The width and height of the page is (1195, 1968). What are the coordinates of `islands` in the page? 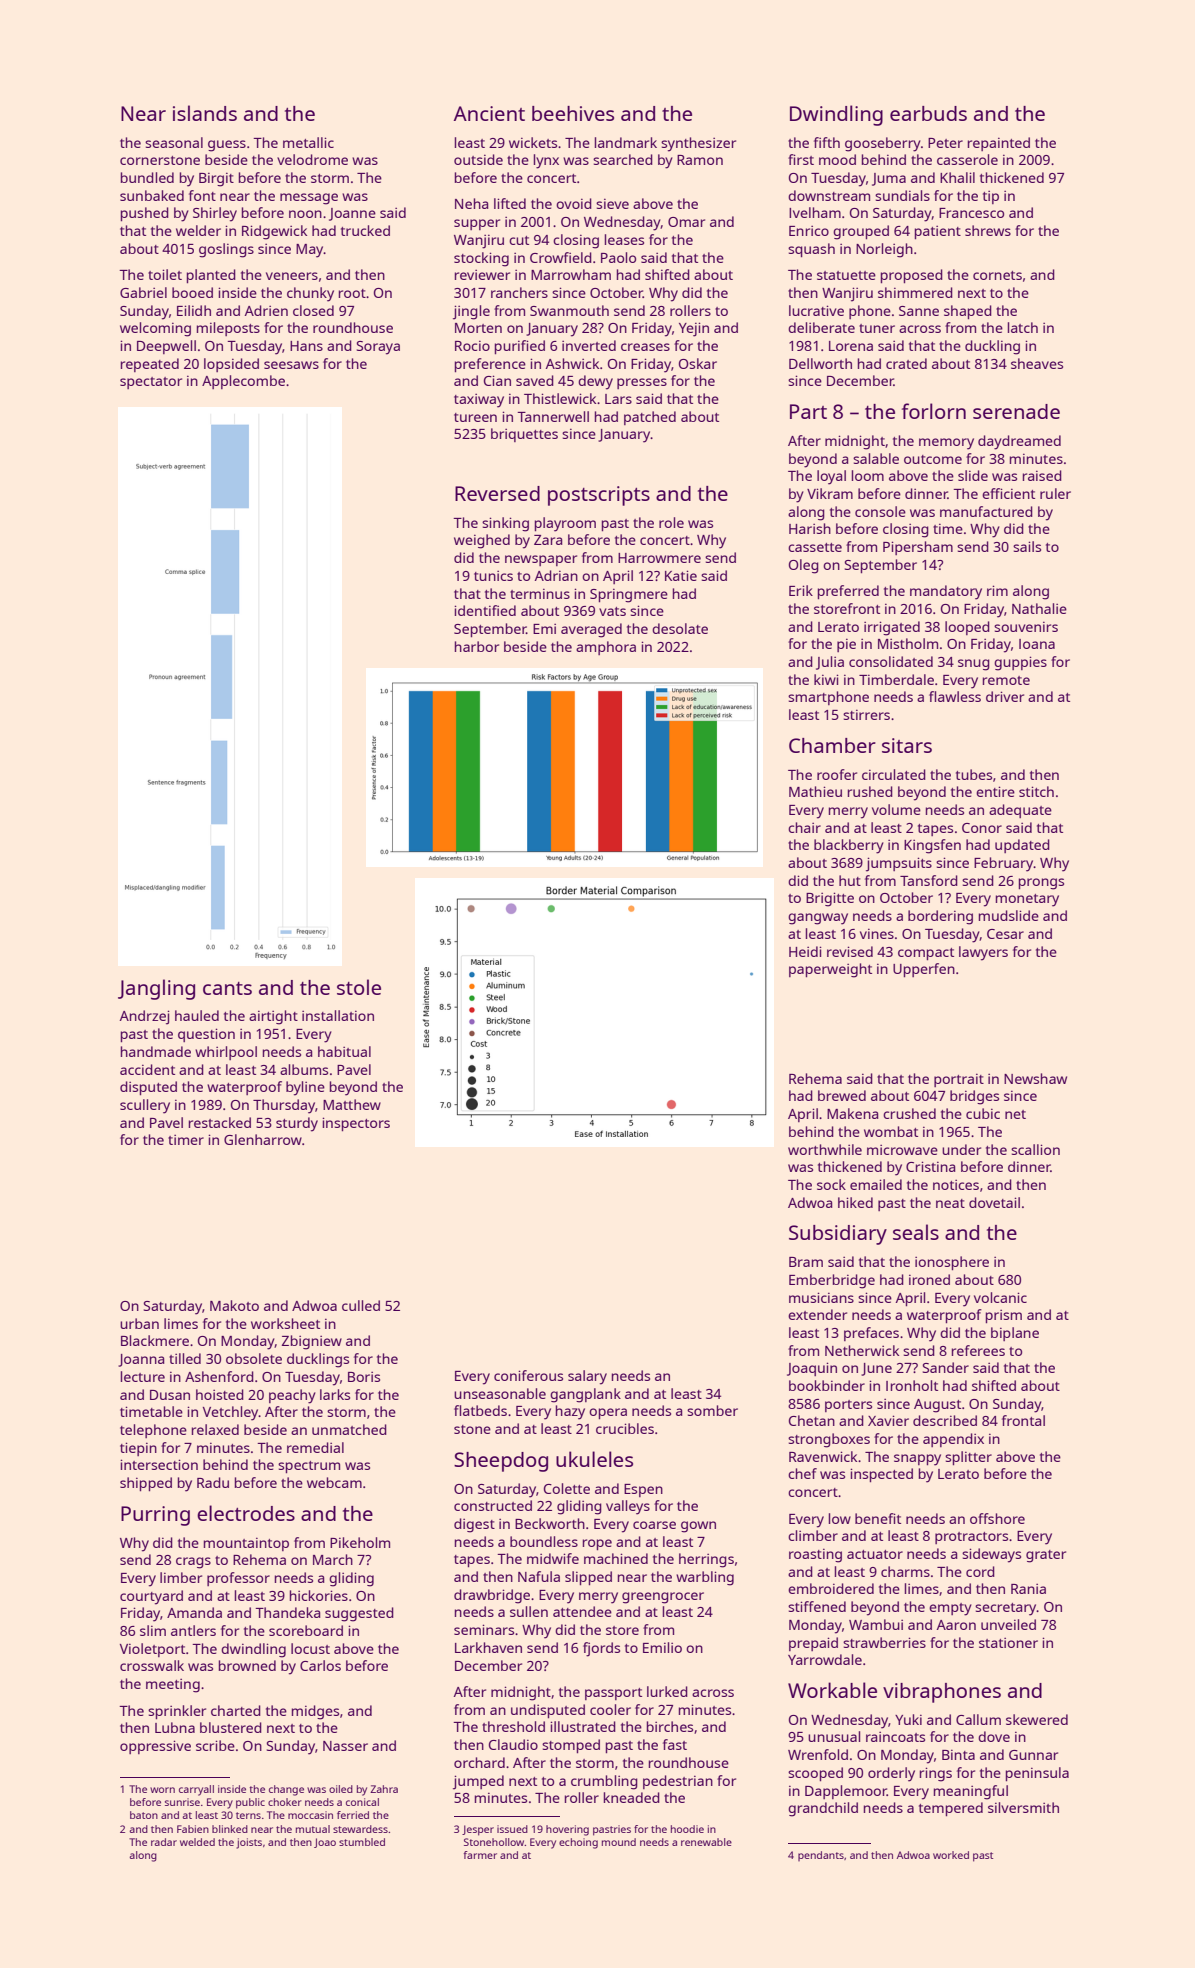 It's located at (205, 113).
